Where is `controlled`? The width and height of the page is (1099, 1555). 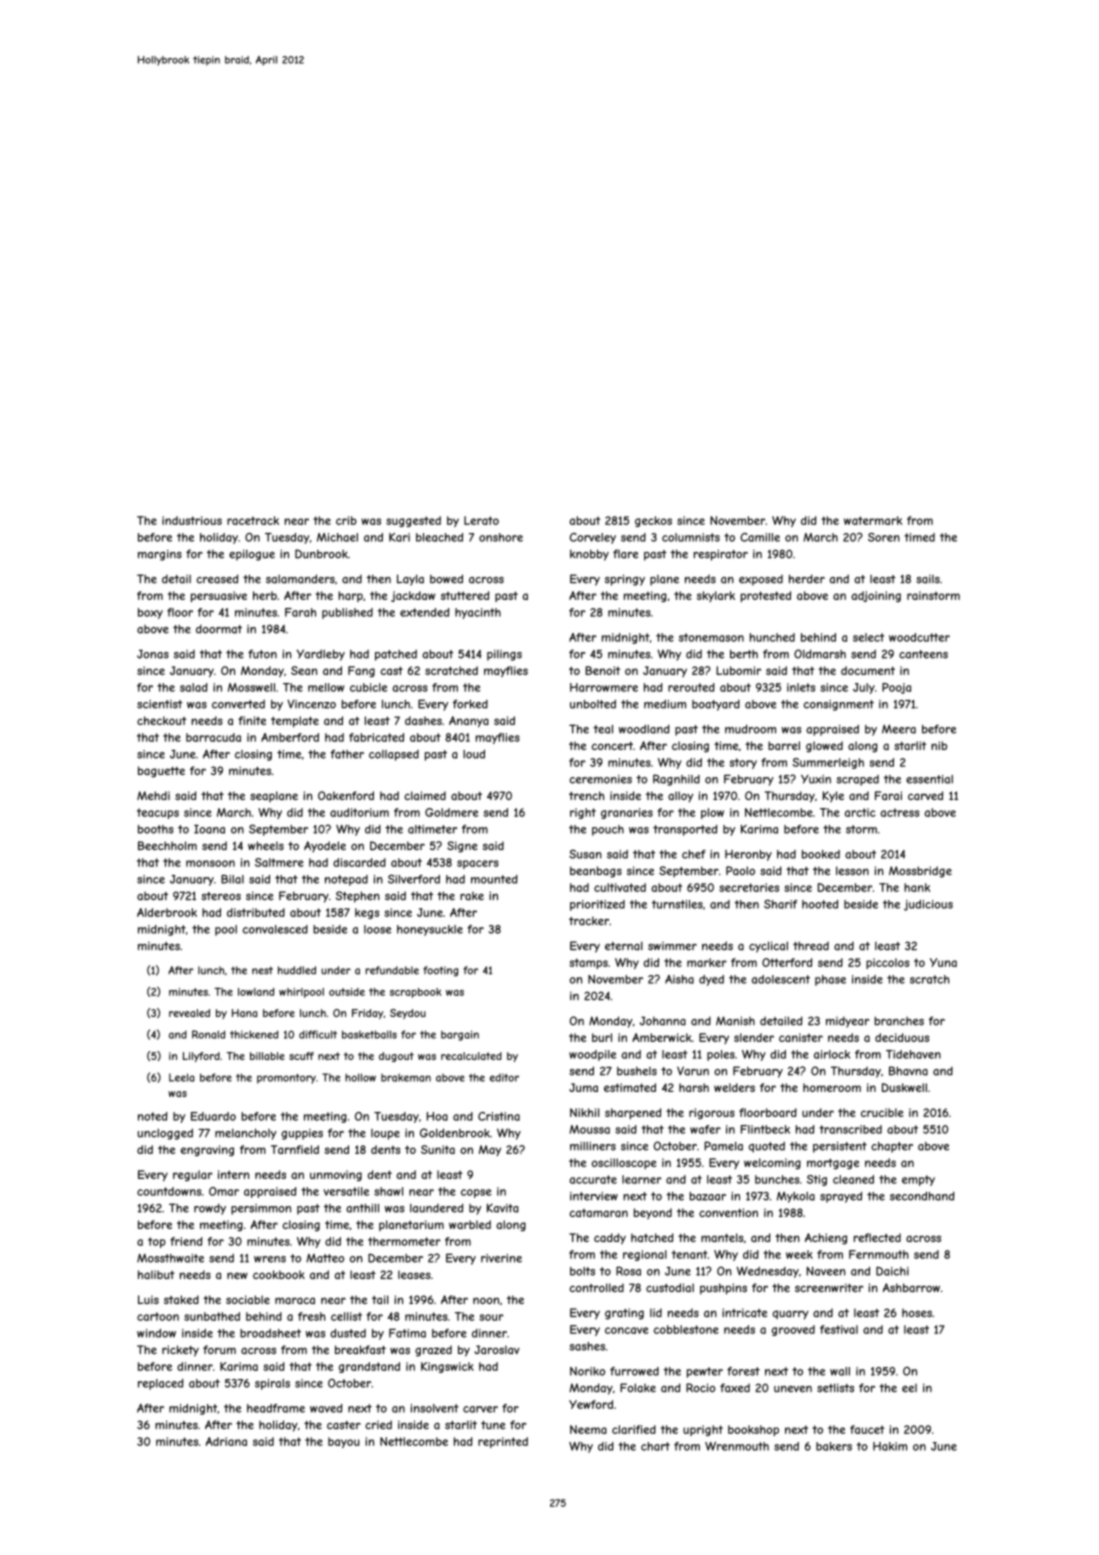
controlled is located at coordinates (597, 1287).
